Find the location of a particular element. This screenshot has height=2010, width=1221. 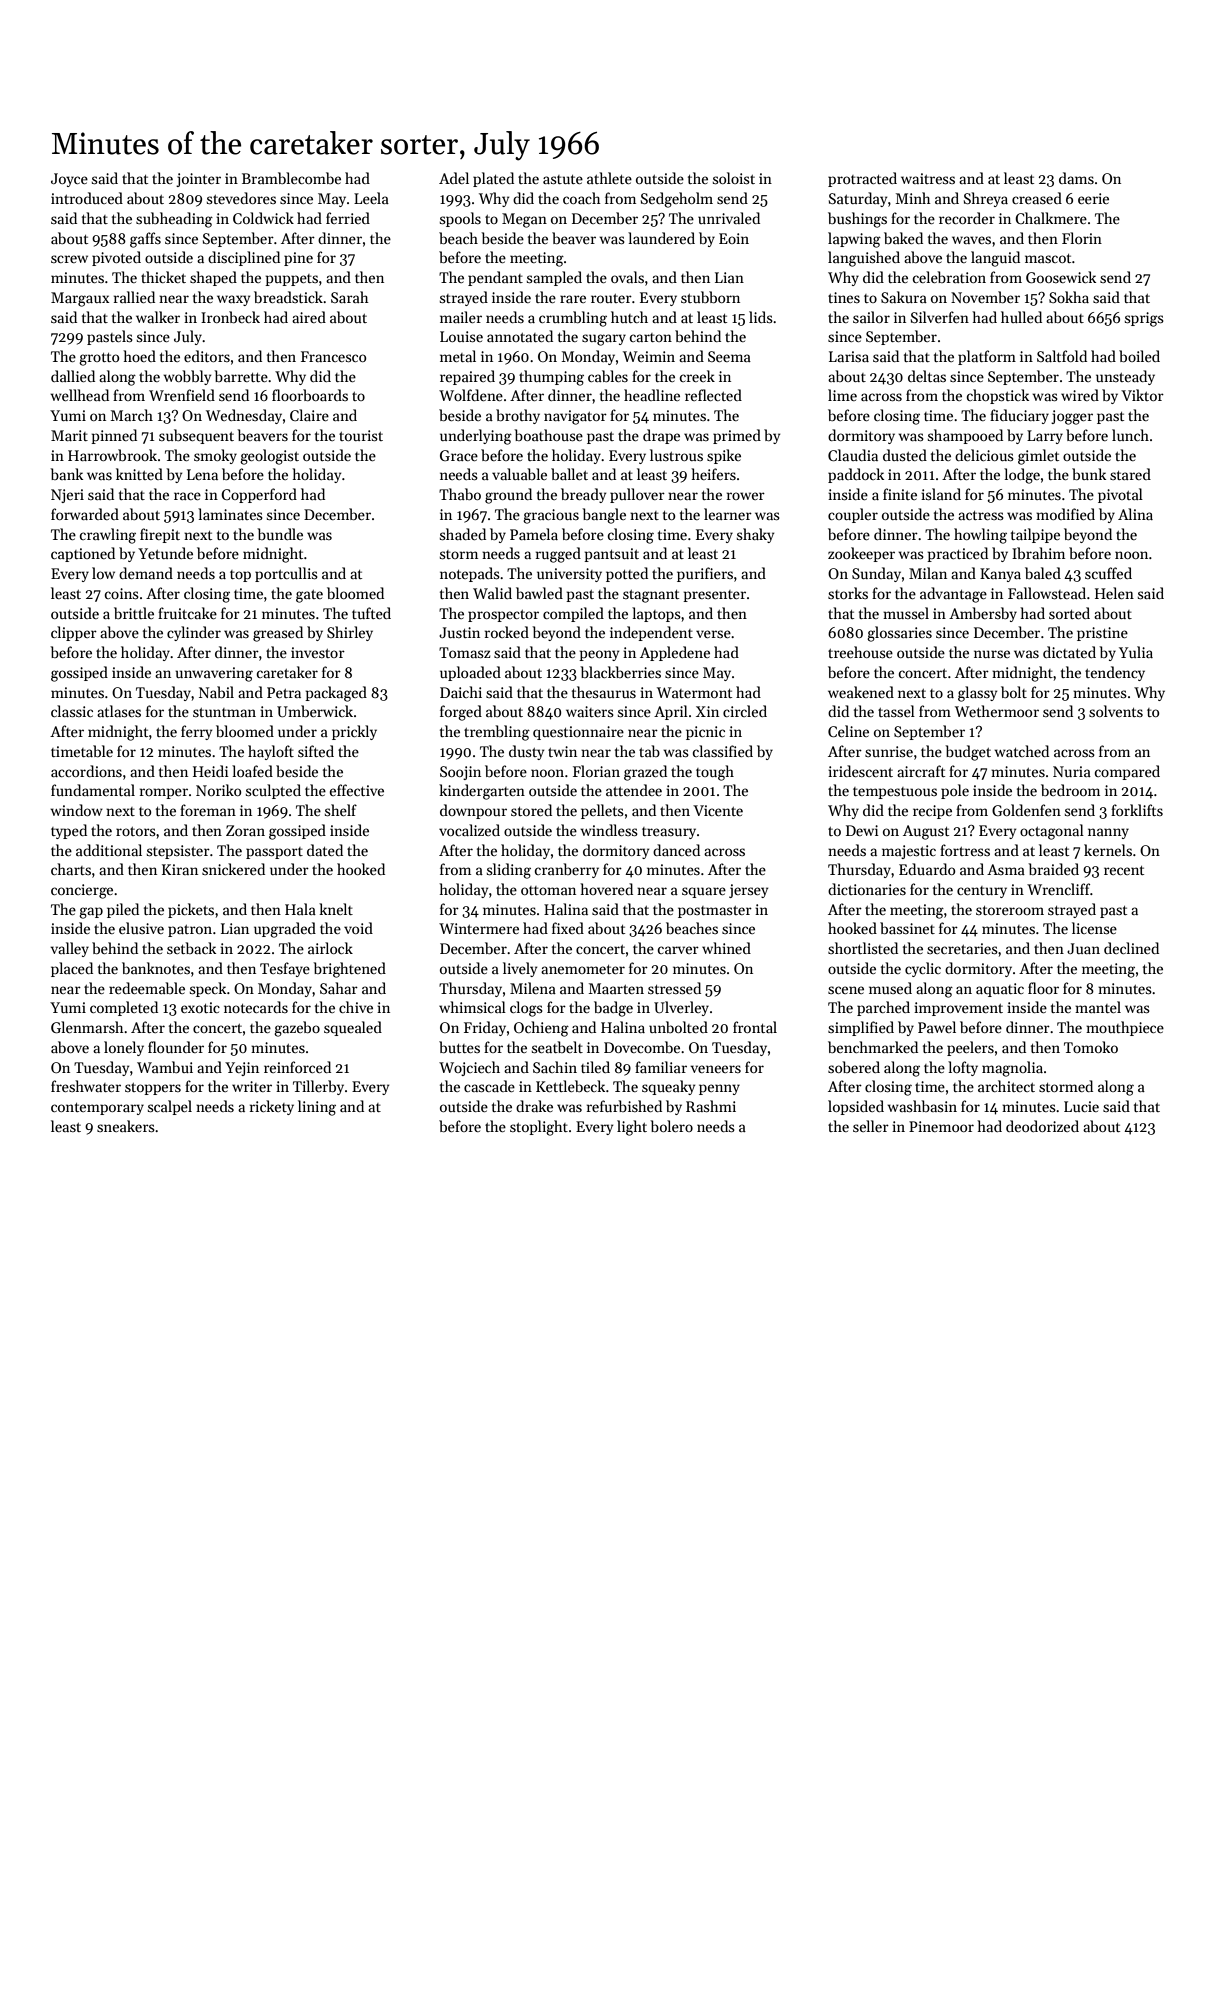

soloist is located at coordinates (734, 178).
